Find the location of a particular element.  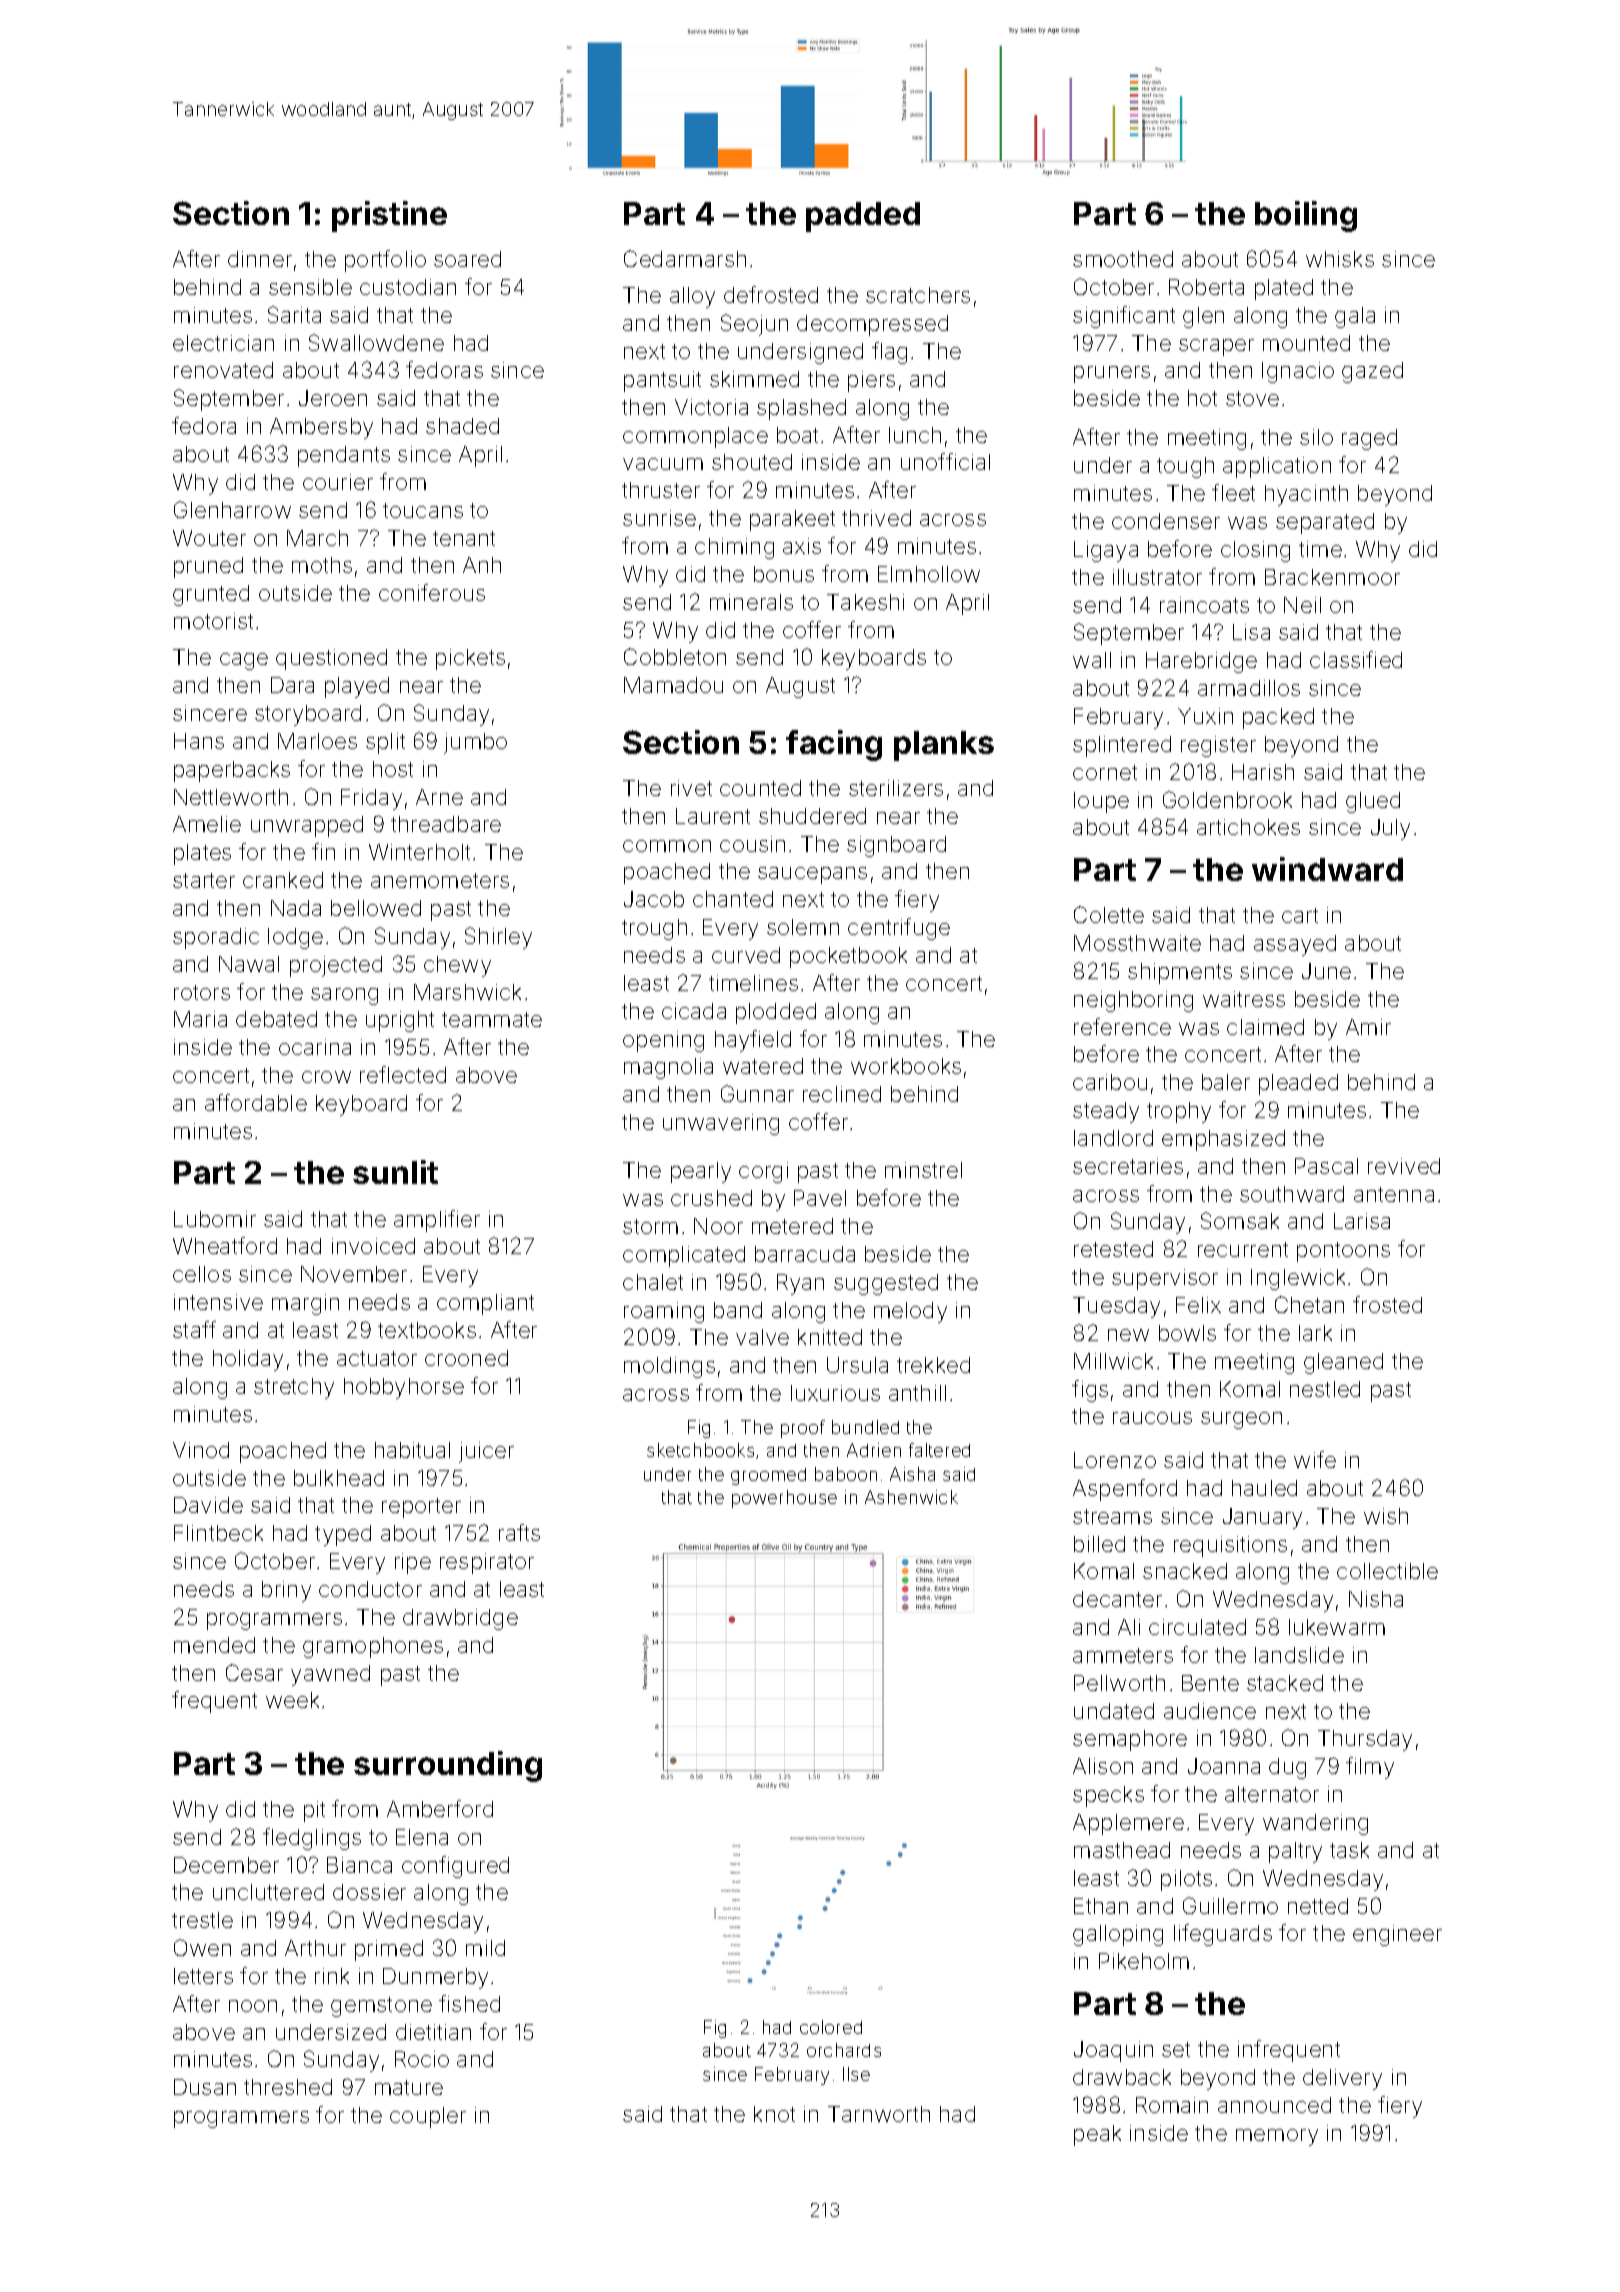

affordable is located at coordinates (256, 1102).
